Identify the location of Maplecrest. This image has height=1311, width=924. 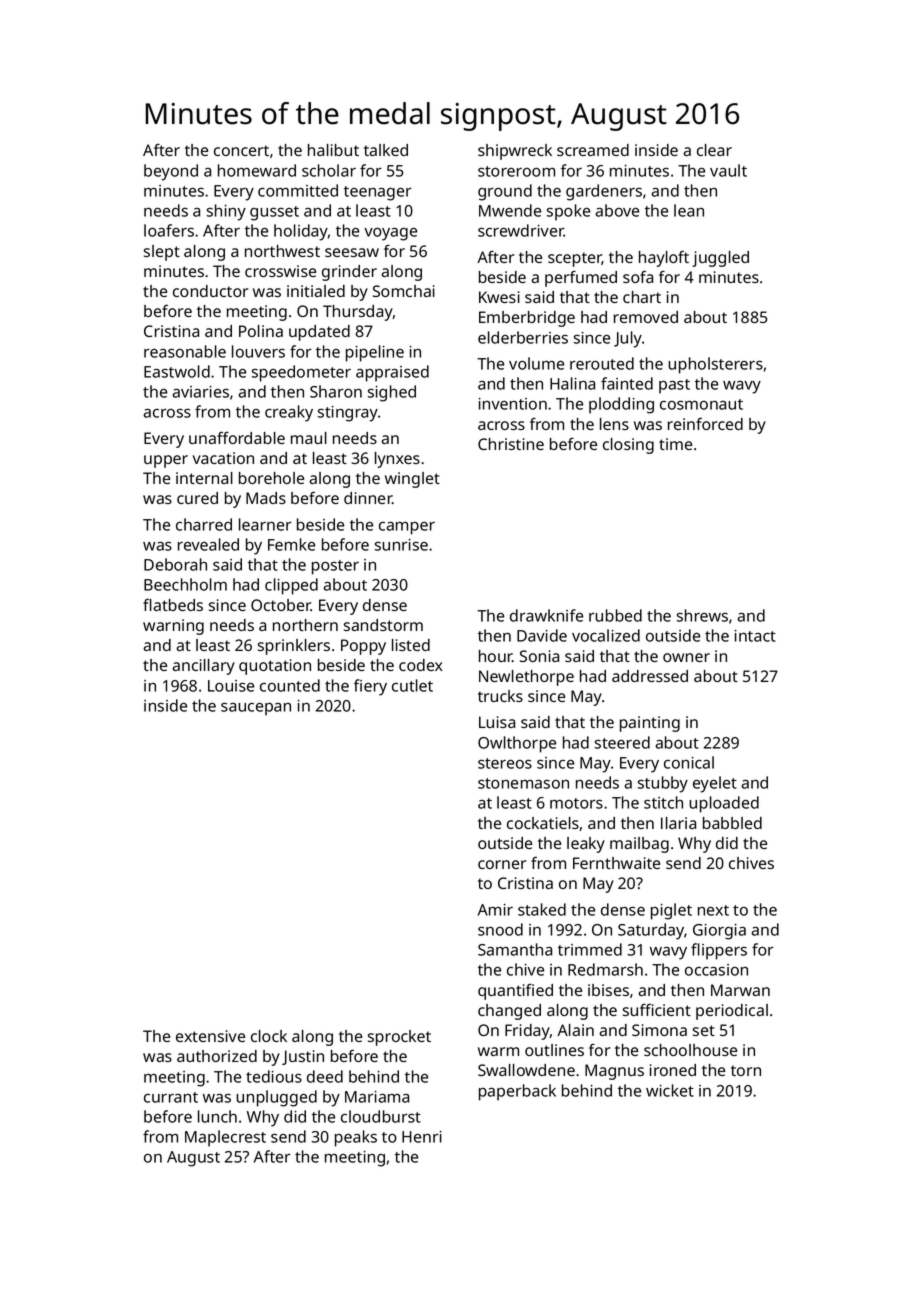
(225, 1138).
